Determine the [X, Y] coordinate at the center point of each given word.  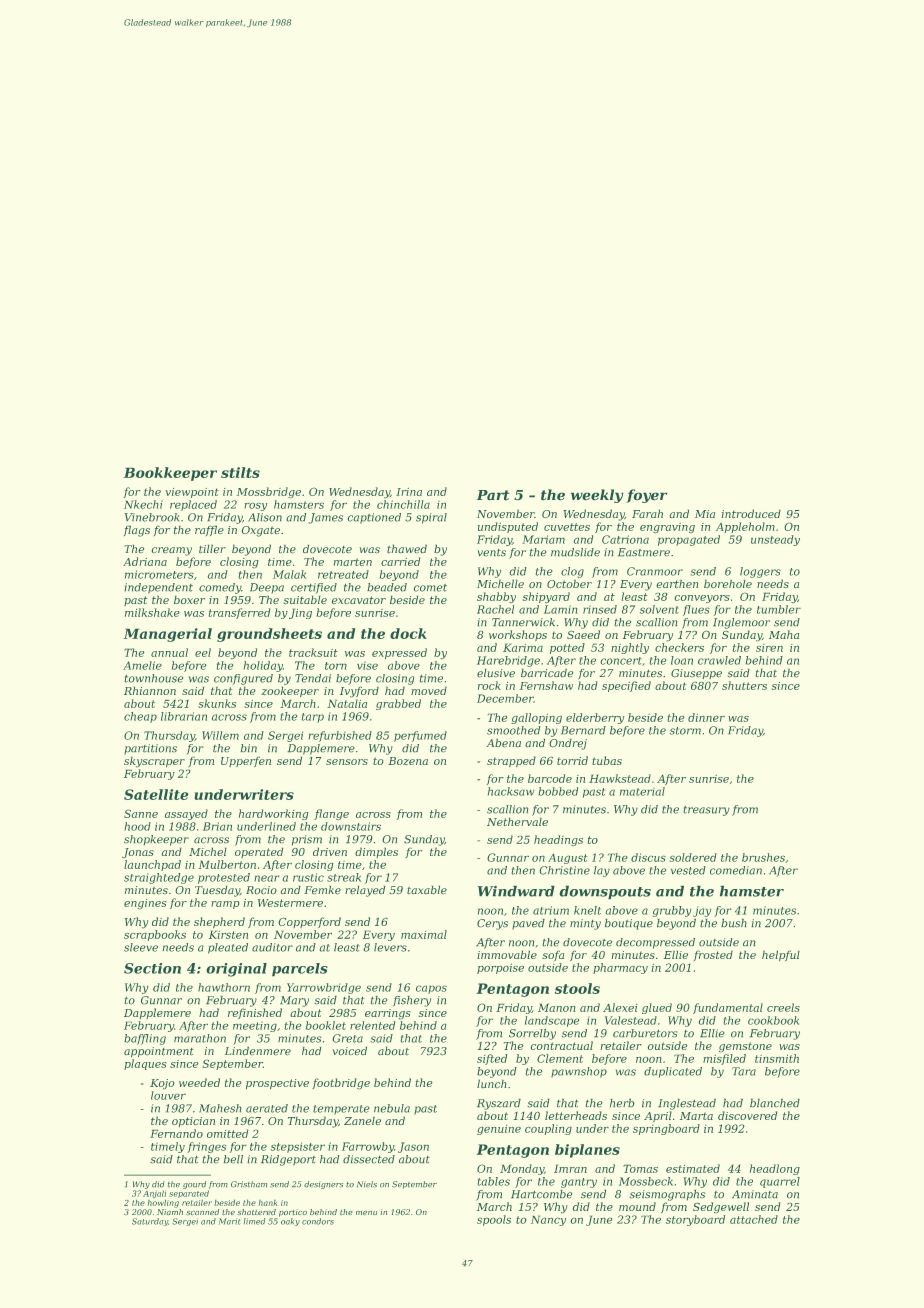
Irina [409, 492]
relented [372, 1025]
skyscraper [154, 762]
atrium [551, 910]
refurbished [340, 736]
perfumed [420, 736]
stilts [240, 472]
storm [685, 731]
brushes [763, 857]
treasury [706, 811]
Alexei [620, 1007]
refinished [255, 1013]
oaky [290, 1222]
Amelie [142, 665]
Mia [705, 514]
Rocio [261, 890]
